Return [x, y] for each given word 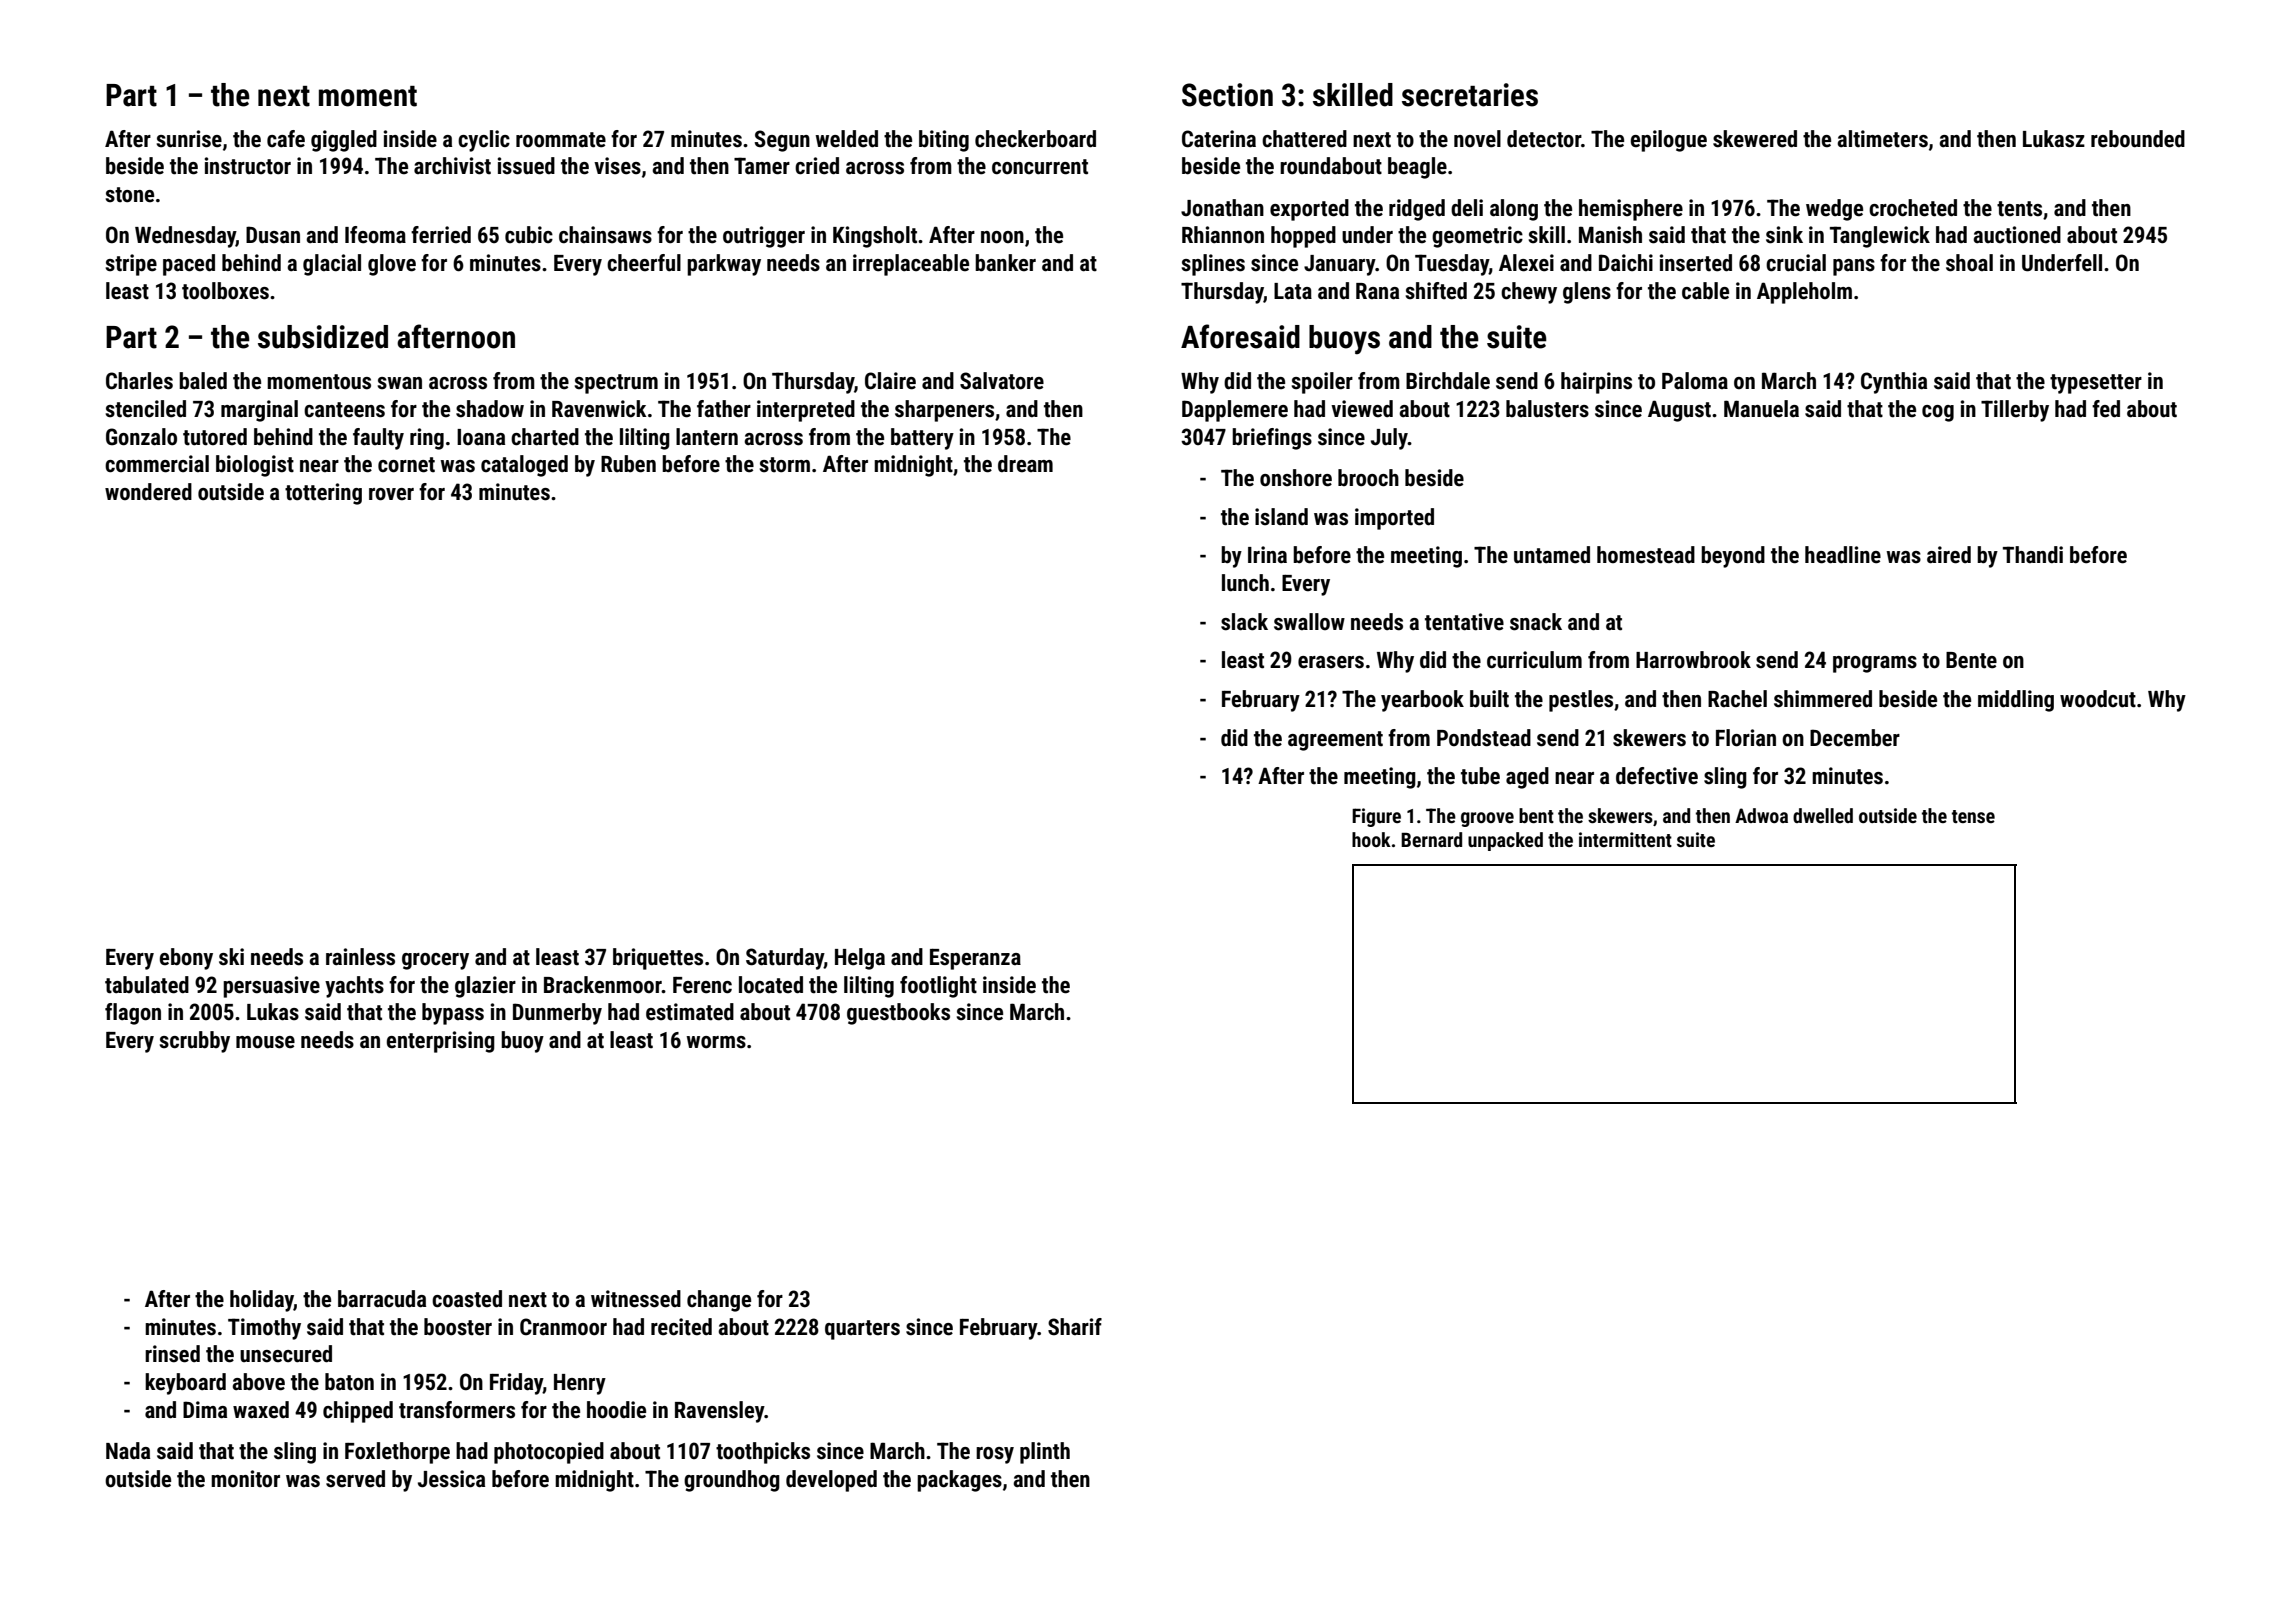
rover [391, 494]
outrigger [764, 237]
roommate [561, 140]
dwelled [1823, 815]
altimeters [1882, 139]
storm [785, 465]
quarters [862, 1330]
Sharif [1075, 1327]
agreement [1335, 741]
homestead [1646, 555]
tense [1973, 816]
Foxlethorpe [397, 1453]
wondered [148, 492]
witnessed [636, 1299]
